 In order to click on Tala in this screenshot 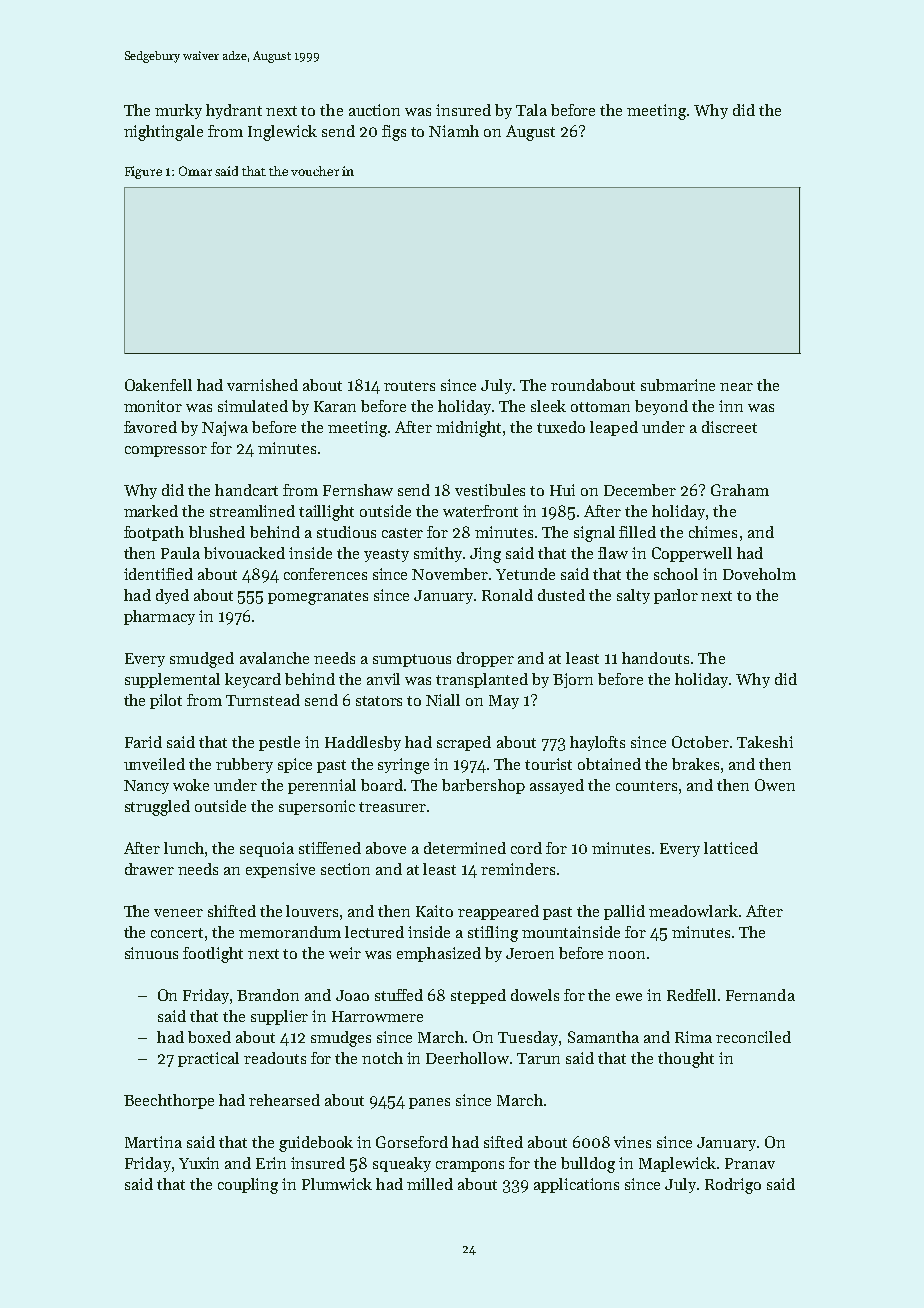, I will do `click(531, 110)`.
